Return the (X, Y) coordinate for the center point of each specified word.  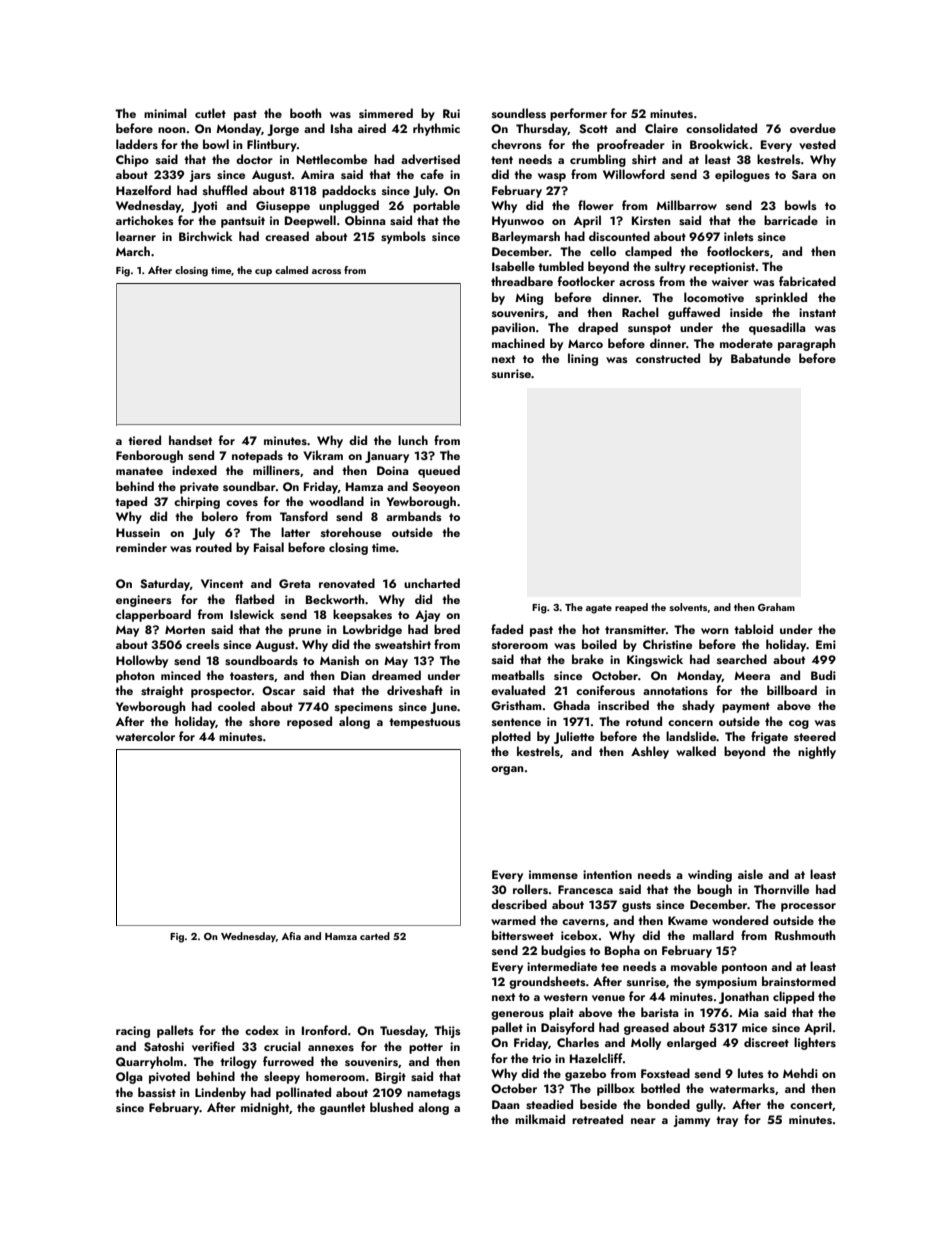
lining (583, 359)
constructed (668, 358)
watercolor (145, 736)
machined (518, 343)
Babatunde (761, 358)
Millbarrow (686, 205)
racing (133, 1032)
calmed (291, 270)
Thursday (542, 129)
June (443, 708)
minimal (165, 113)
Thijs (447, 1031)
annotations (675, 690)
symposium (726, 983)
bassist (157, 1092)
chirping (197, 502)
